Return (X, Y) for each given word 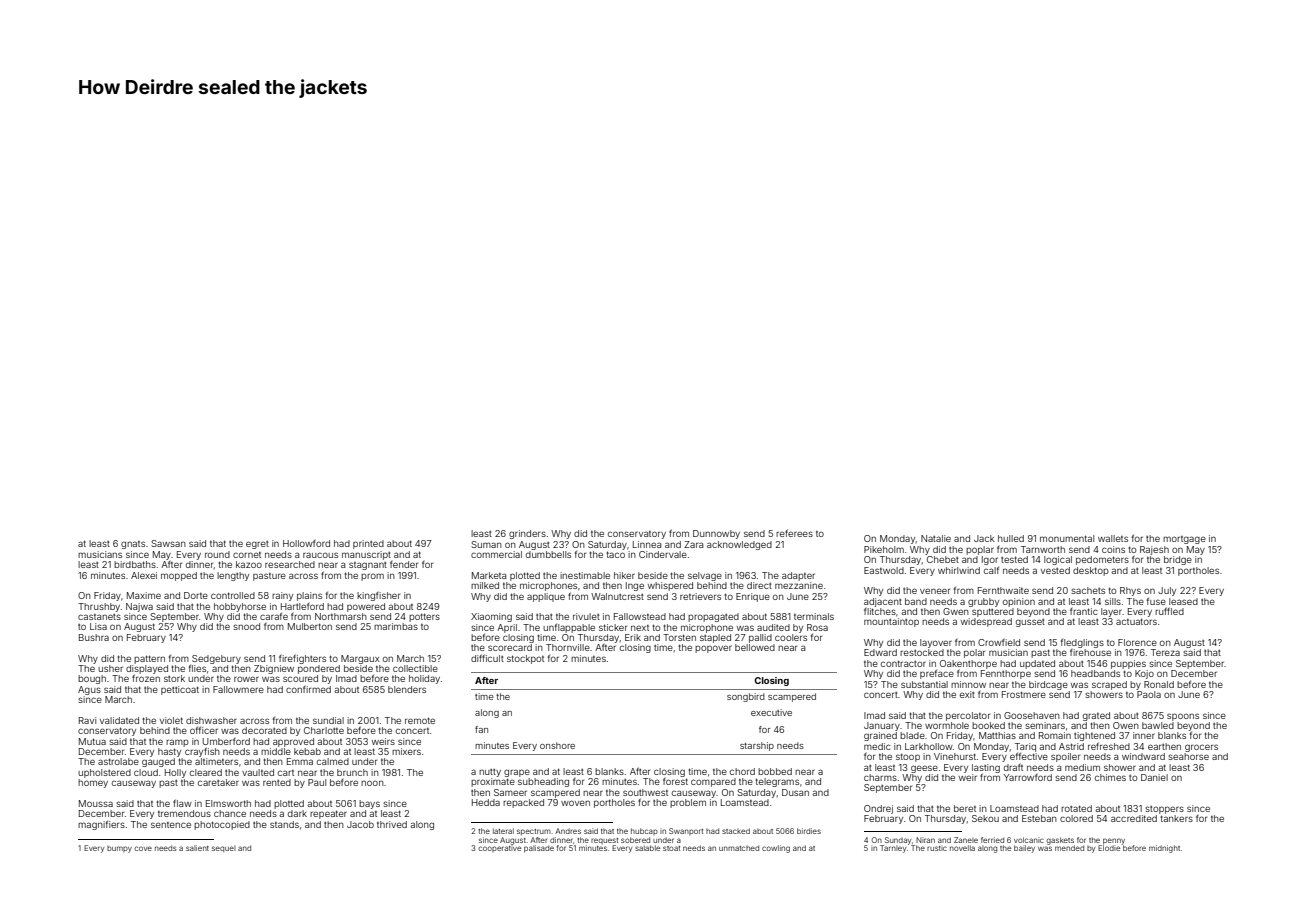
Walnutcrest (617, 596)
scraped (1109, 685)
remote (420, 720)
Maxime (144, 595)
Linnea (647, 544)
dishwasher (211, 720)
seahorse (1188, 756)
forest (675, 781)
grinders (527, 534)
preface (937, 674)
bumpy (119, 849)
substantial (924, 684)
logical (1058, 560)
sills (1113, 601)
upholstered (104, 773)
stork (174, 678)
